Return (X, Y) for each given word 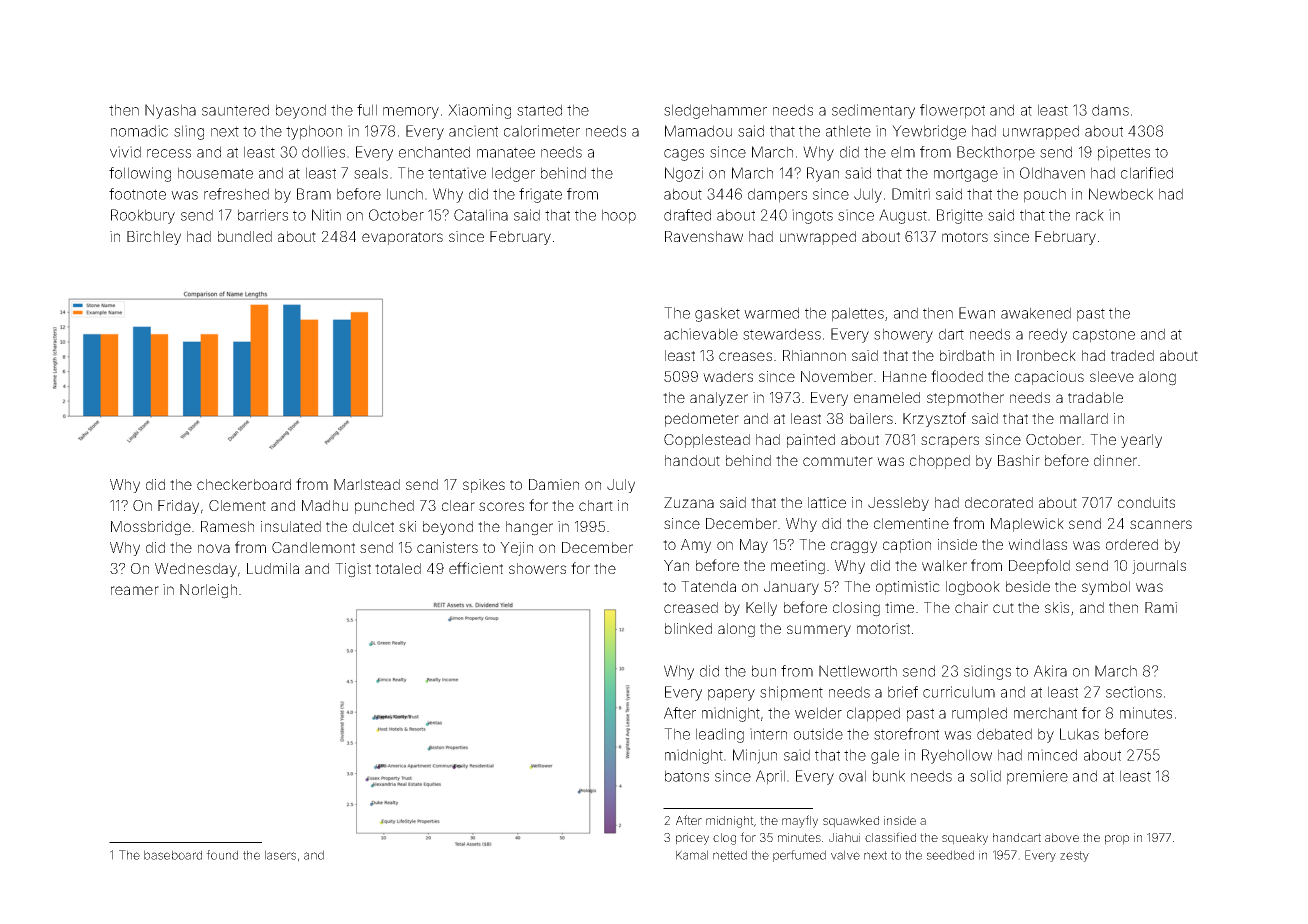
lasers (280, 855)
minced (1052, 755)
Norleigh (208, 591)
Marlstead (367, 484)
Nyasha (170, 111)
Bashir (1019, 460)
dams (1110, 110)
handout (692, 460)
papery (731, 695)
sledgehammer (715, 111)
